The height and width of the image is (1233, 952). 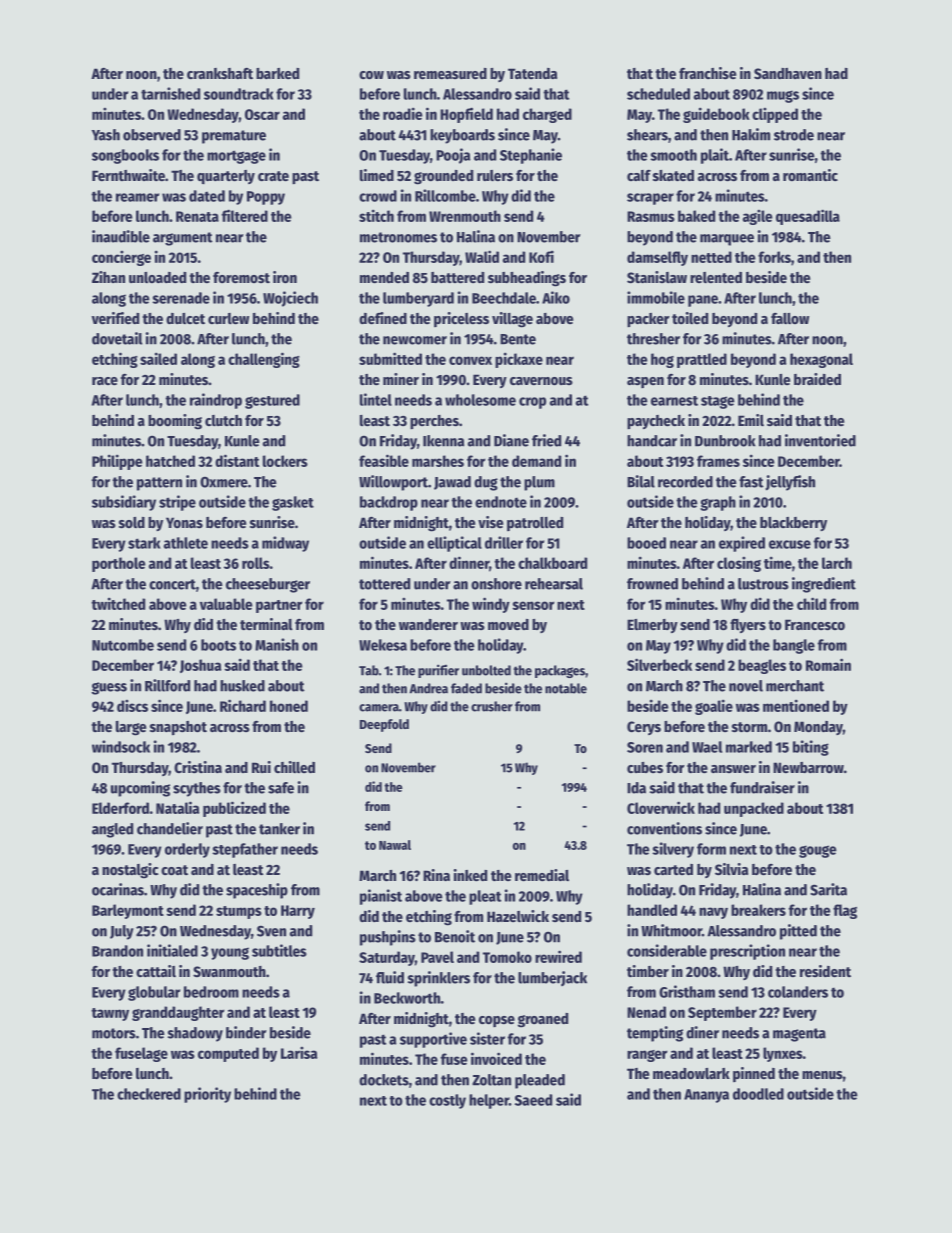 I want to click on bedroom, so click(x=211, y=992).
